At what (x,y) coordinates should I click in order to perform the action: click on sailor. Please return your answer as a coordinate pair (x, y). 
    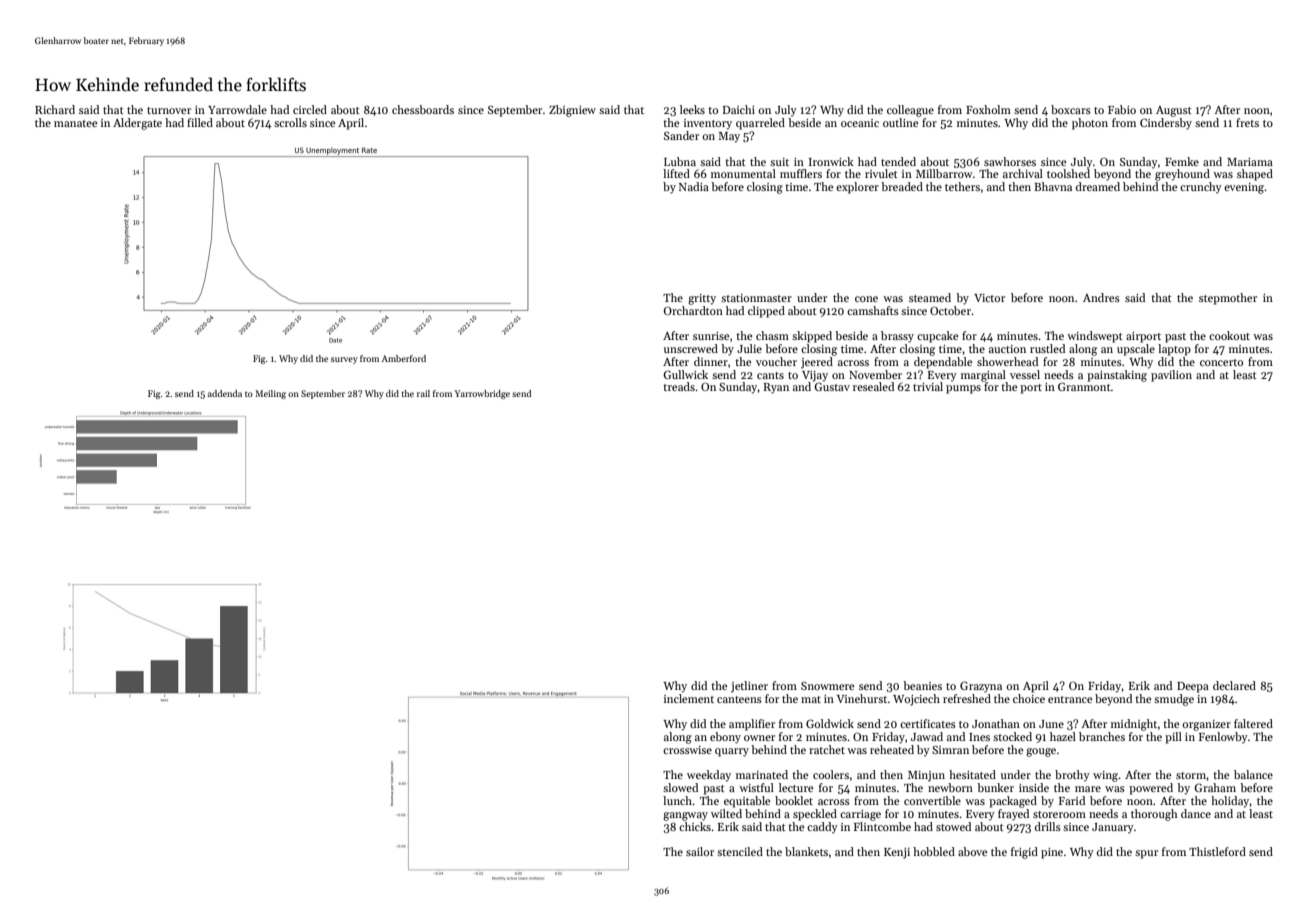
    Looking at the image, I should click on (700, 851).
